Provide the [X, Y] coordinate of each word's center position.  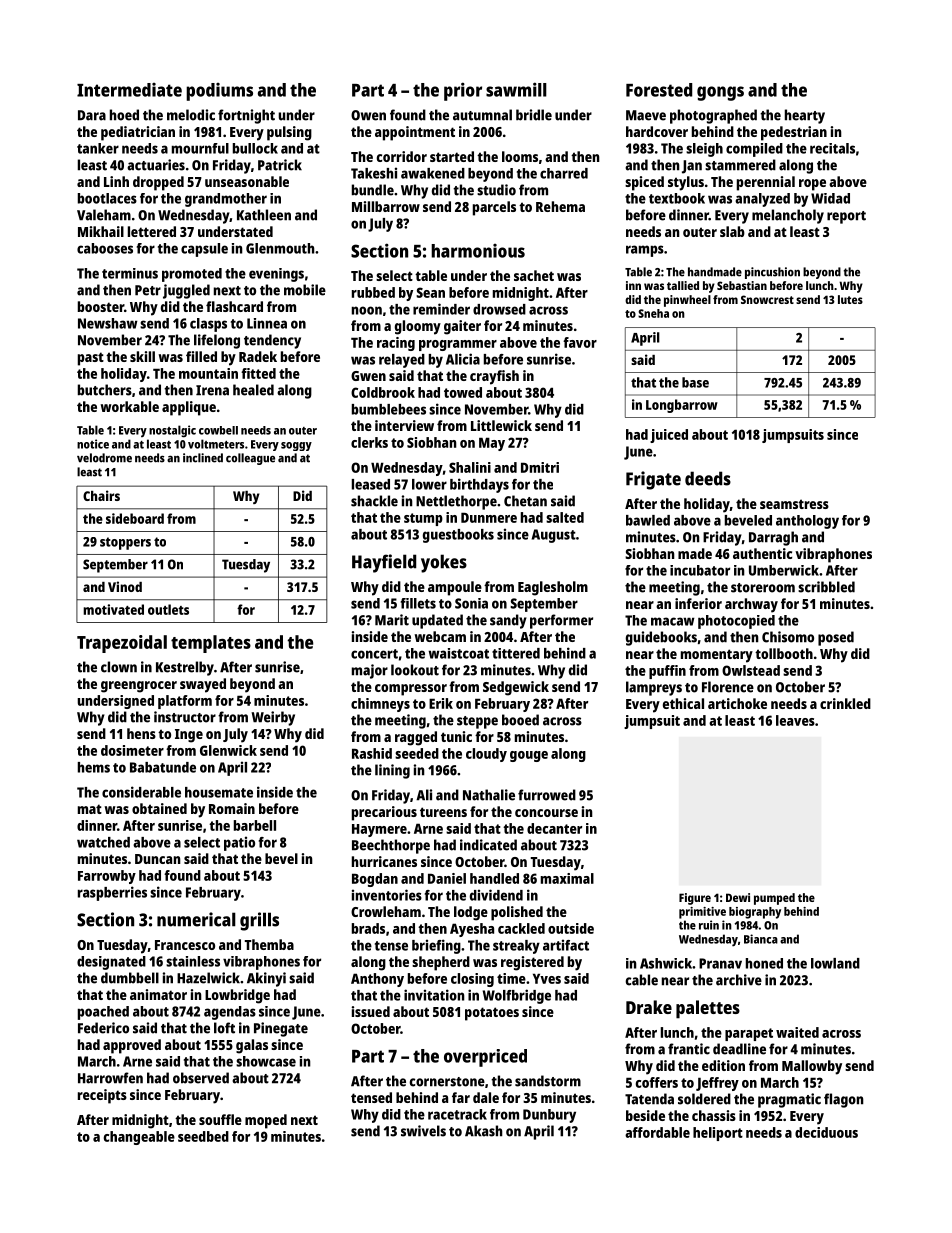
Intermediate [129, 90]
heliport [718, 1134]
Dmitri [540, 467]
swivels [423, 1131]
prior [463, 91]
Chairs [101, 495]
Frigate [653, 480]
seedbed [203, 1136]
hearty [805, 116]
